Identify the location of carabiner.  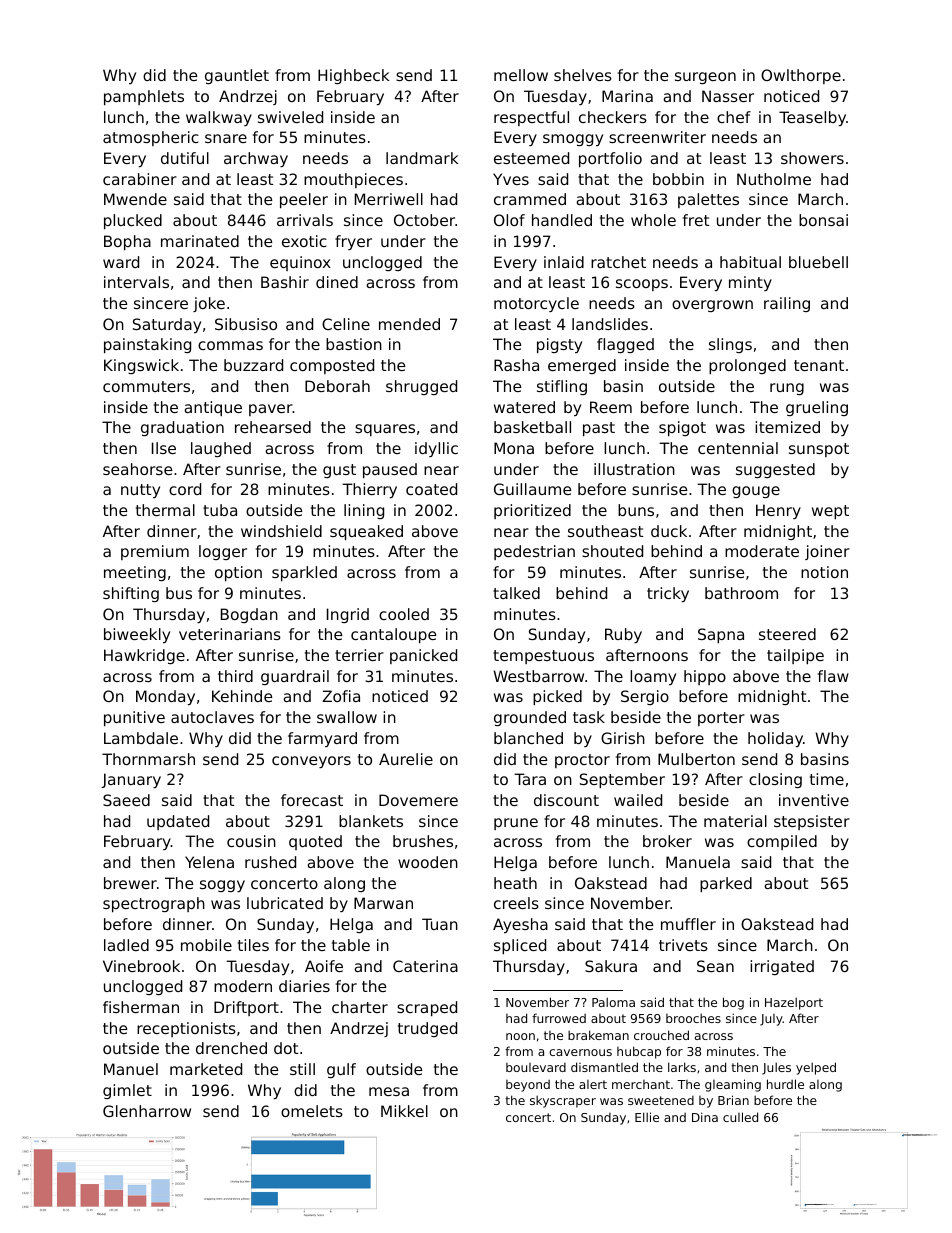
(140, 179).
